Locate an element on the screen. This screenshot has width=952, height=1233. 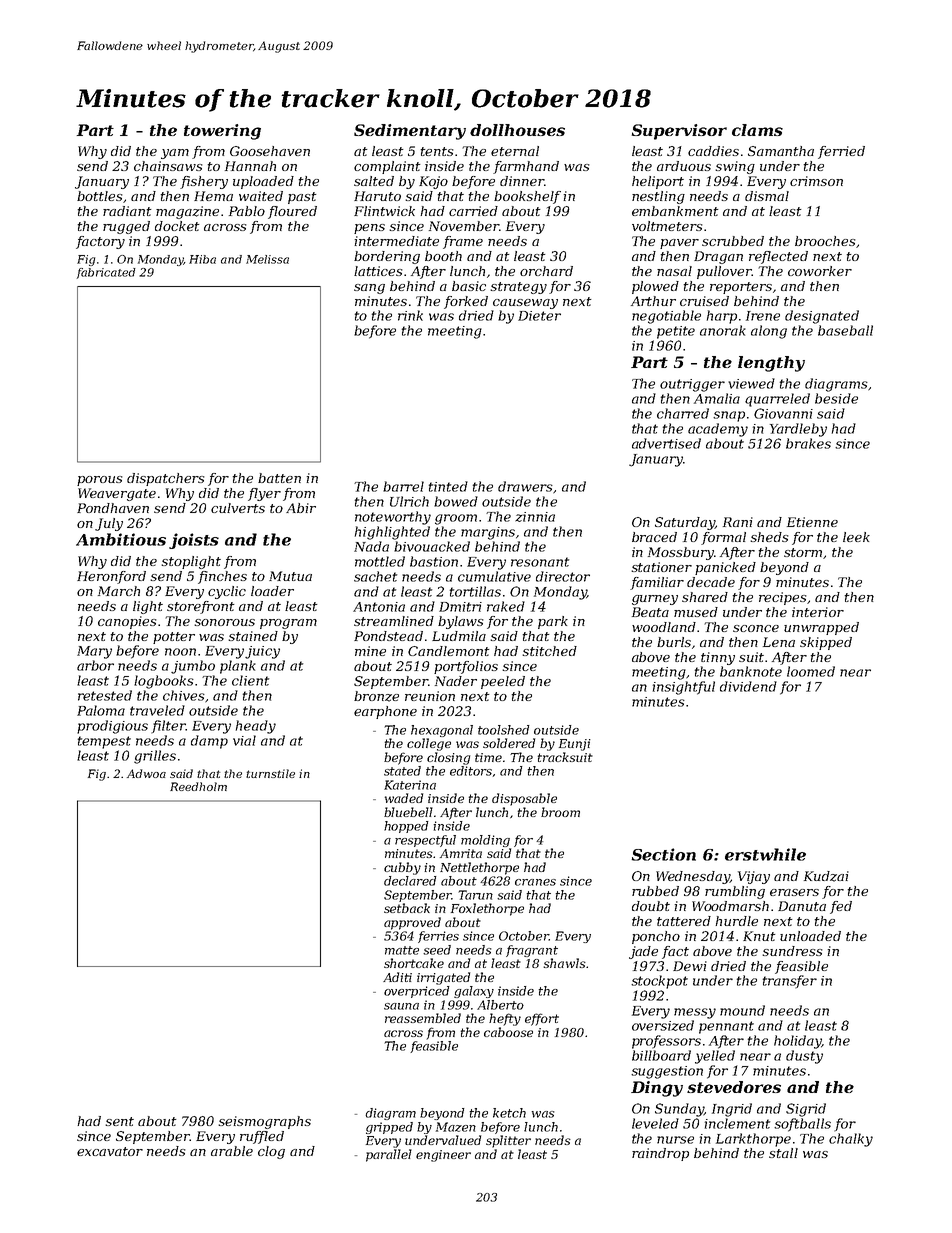
Sedimentary is located at coordinates (410, 132).
